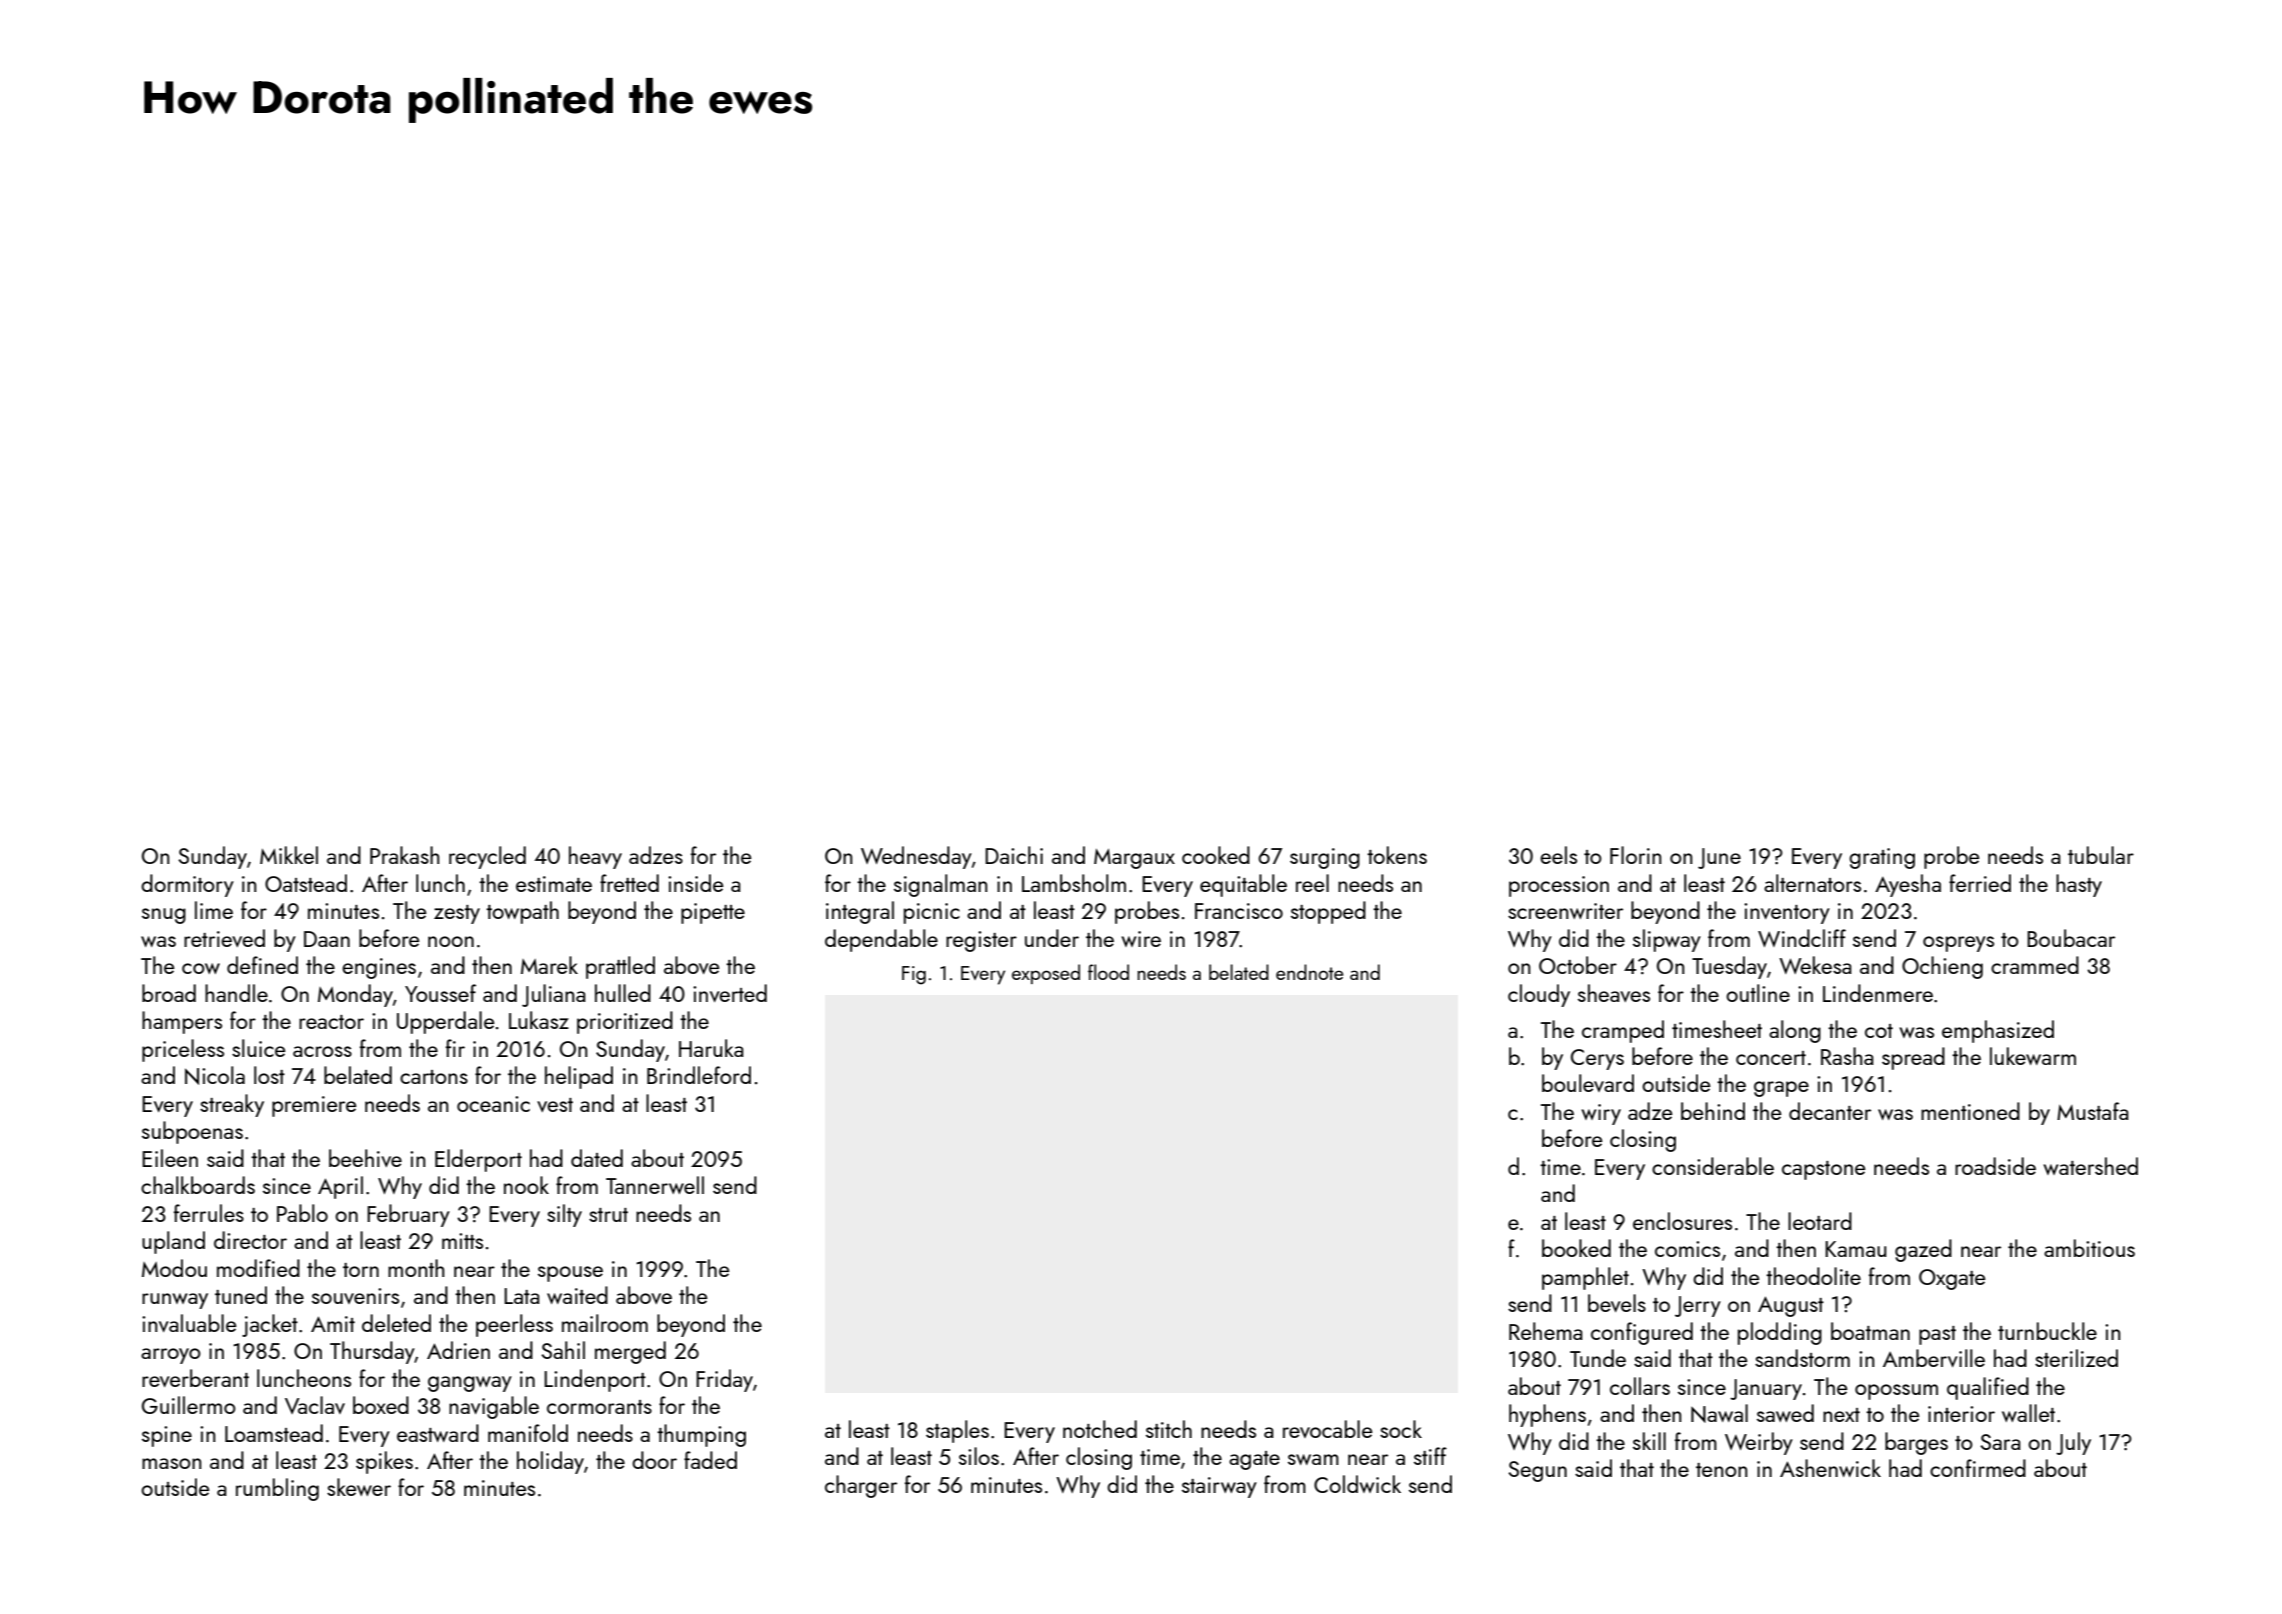 This screenshot has height=1614, width=2282. What do you see at coordinates (1882, 858) in the screenshot?
I see `grating` at bounding box center [1882, 858].
